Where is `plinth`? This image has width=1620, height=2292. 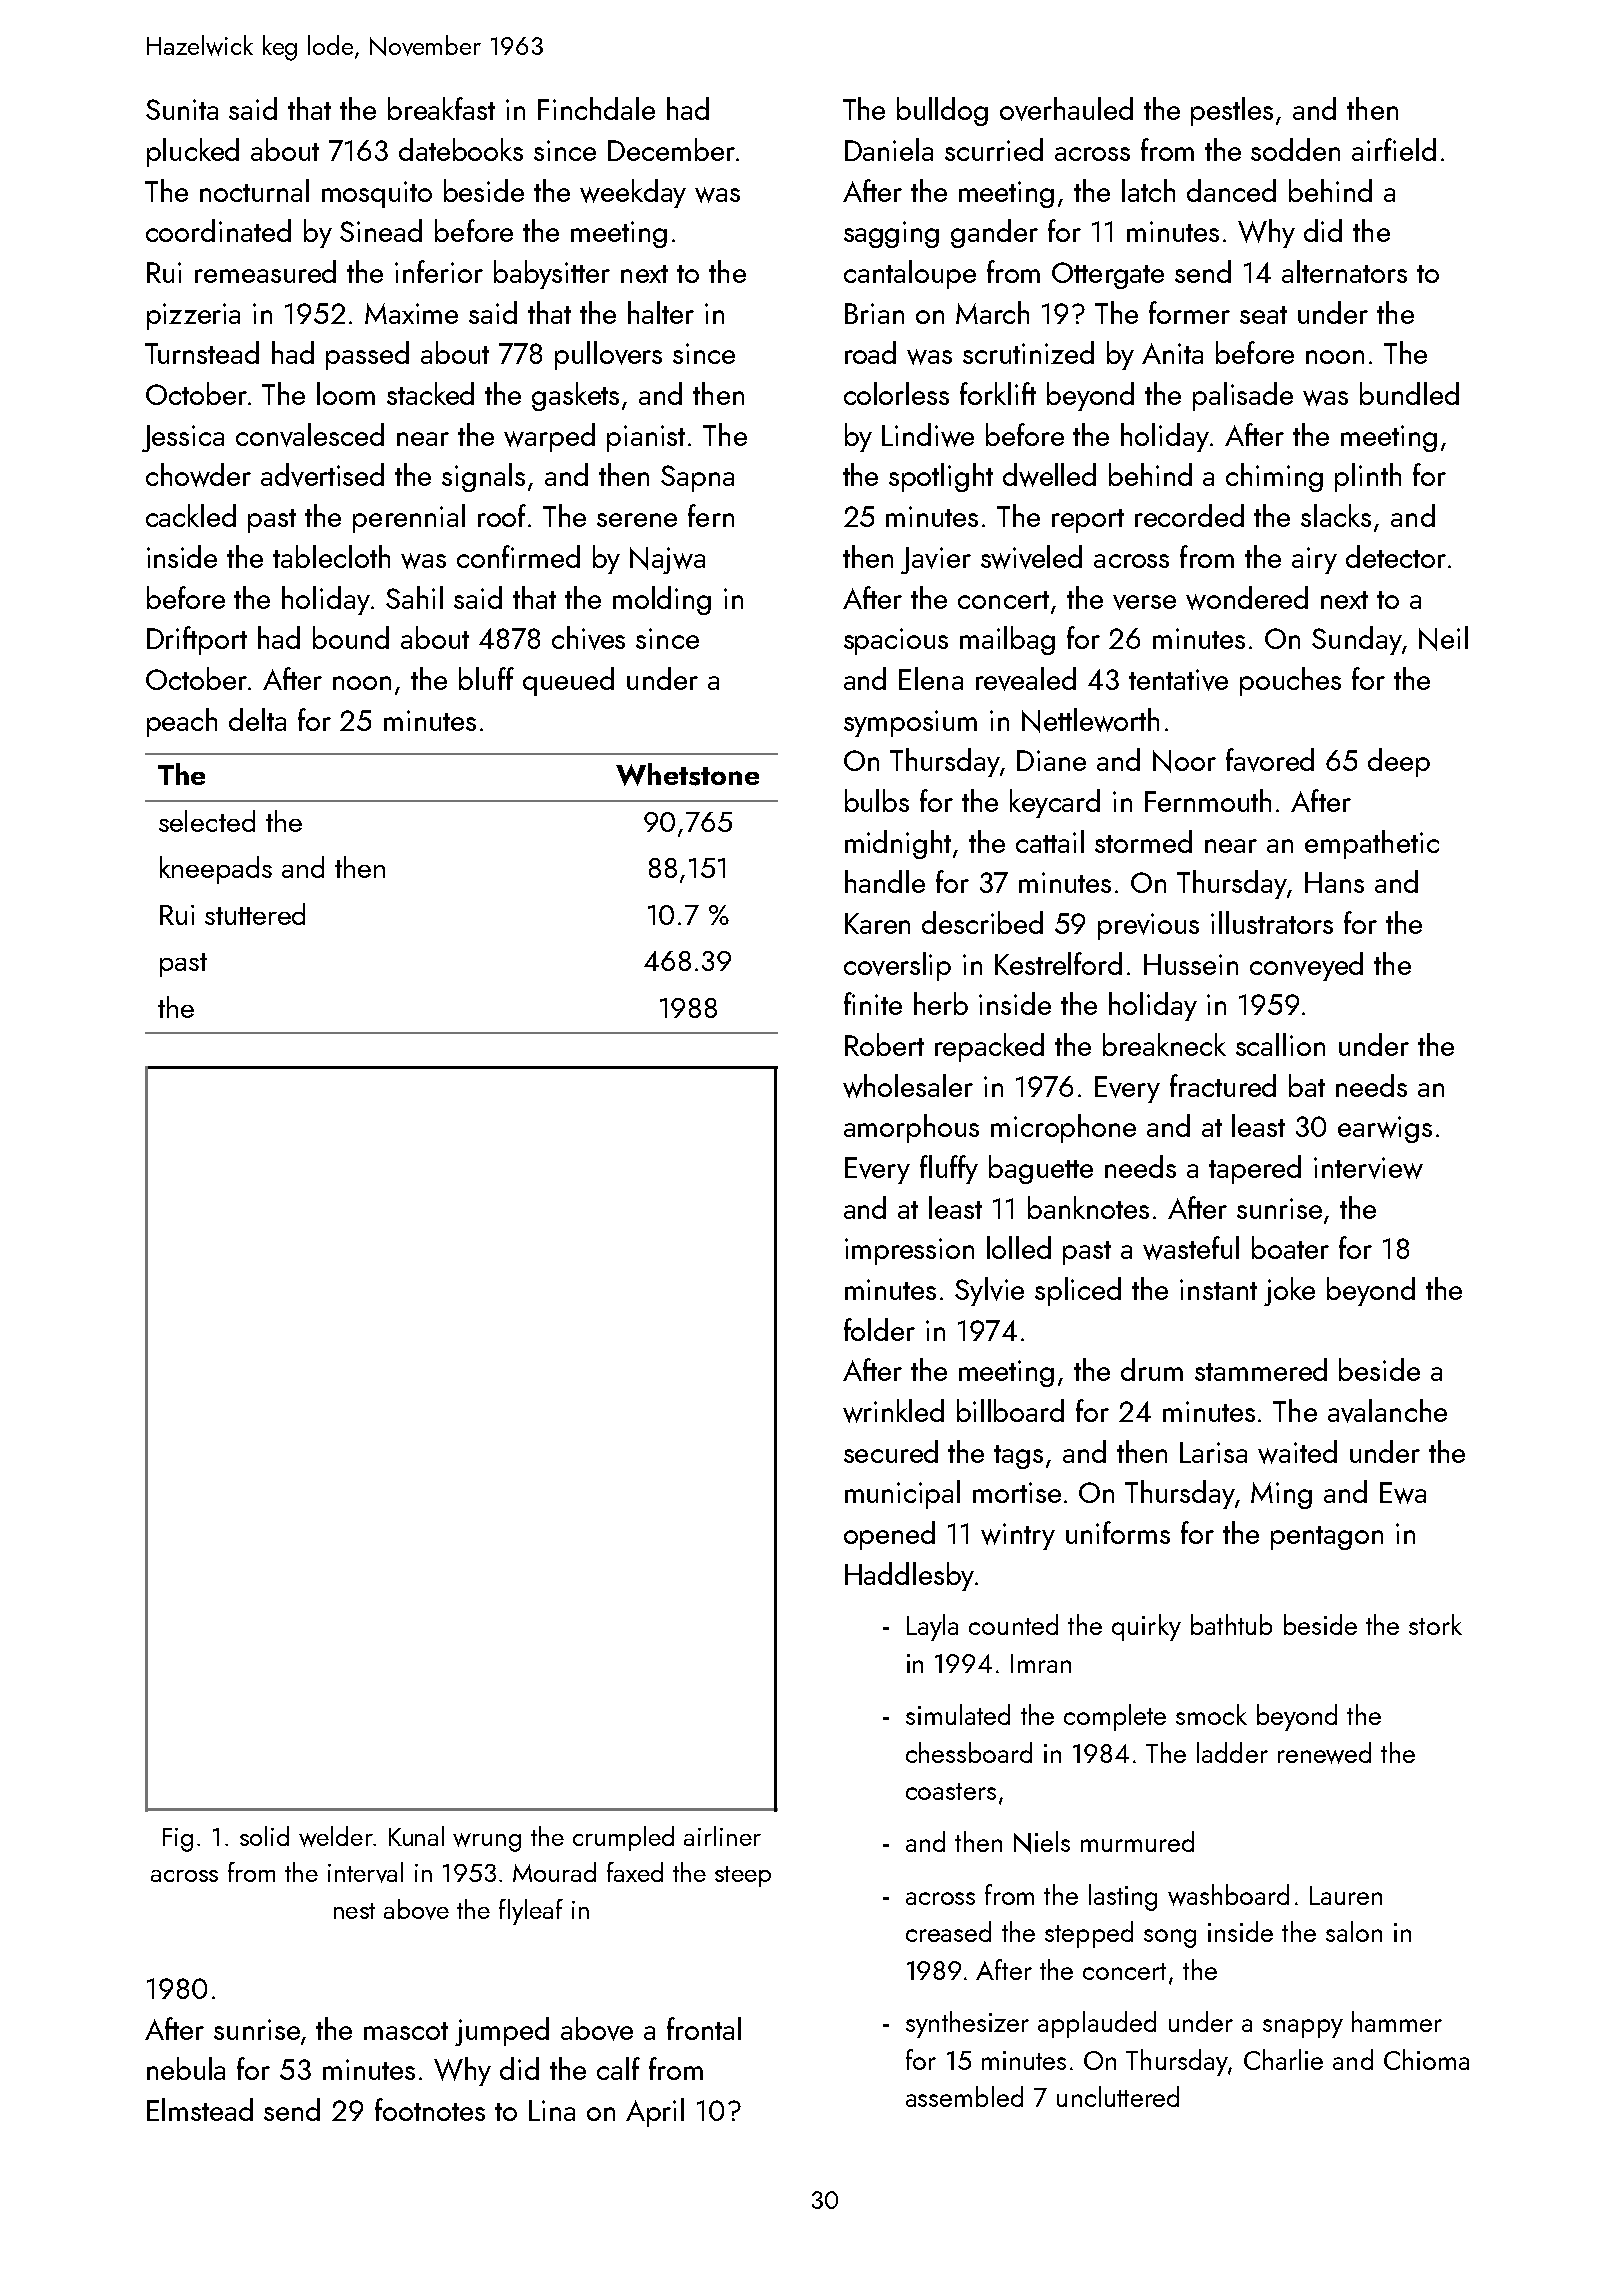
plinth is located at coordinates (1368, 477).
